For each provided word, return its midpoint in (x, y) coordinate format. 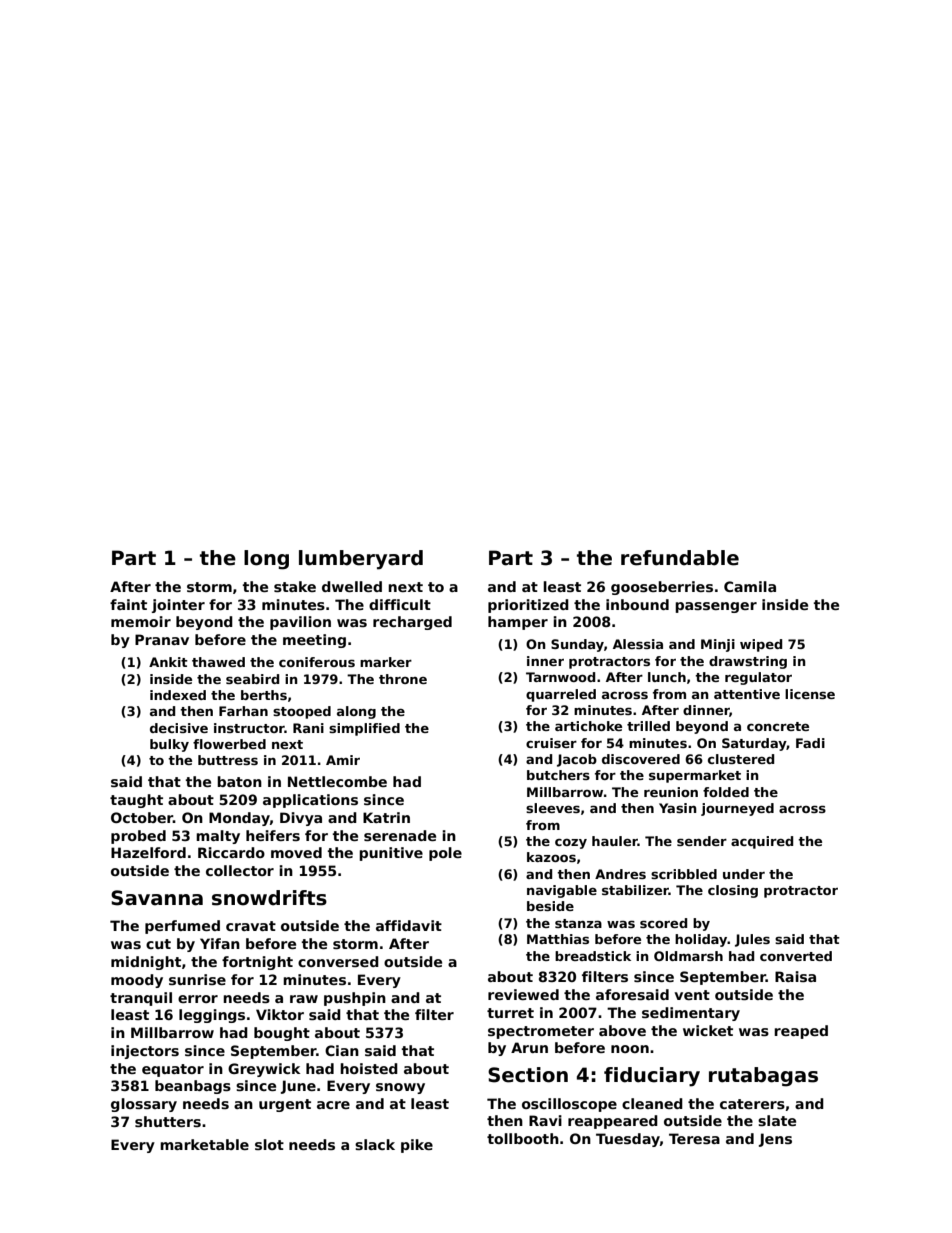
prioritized (528, 606)
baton (239, 781)
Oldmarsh (688, 956)
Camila (750, 586)
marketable (204, 1144)
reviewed (523, 994)
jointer (178, 606)
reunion (671, 792)
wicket (708, 1030)
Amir (343, 760)
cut (158, 944)
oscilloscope (569, 1105)
